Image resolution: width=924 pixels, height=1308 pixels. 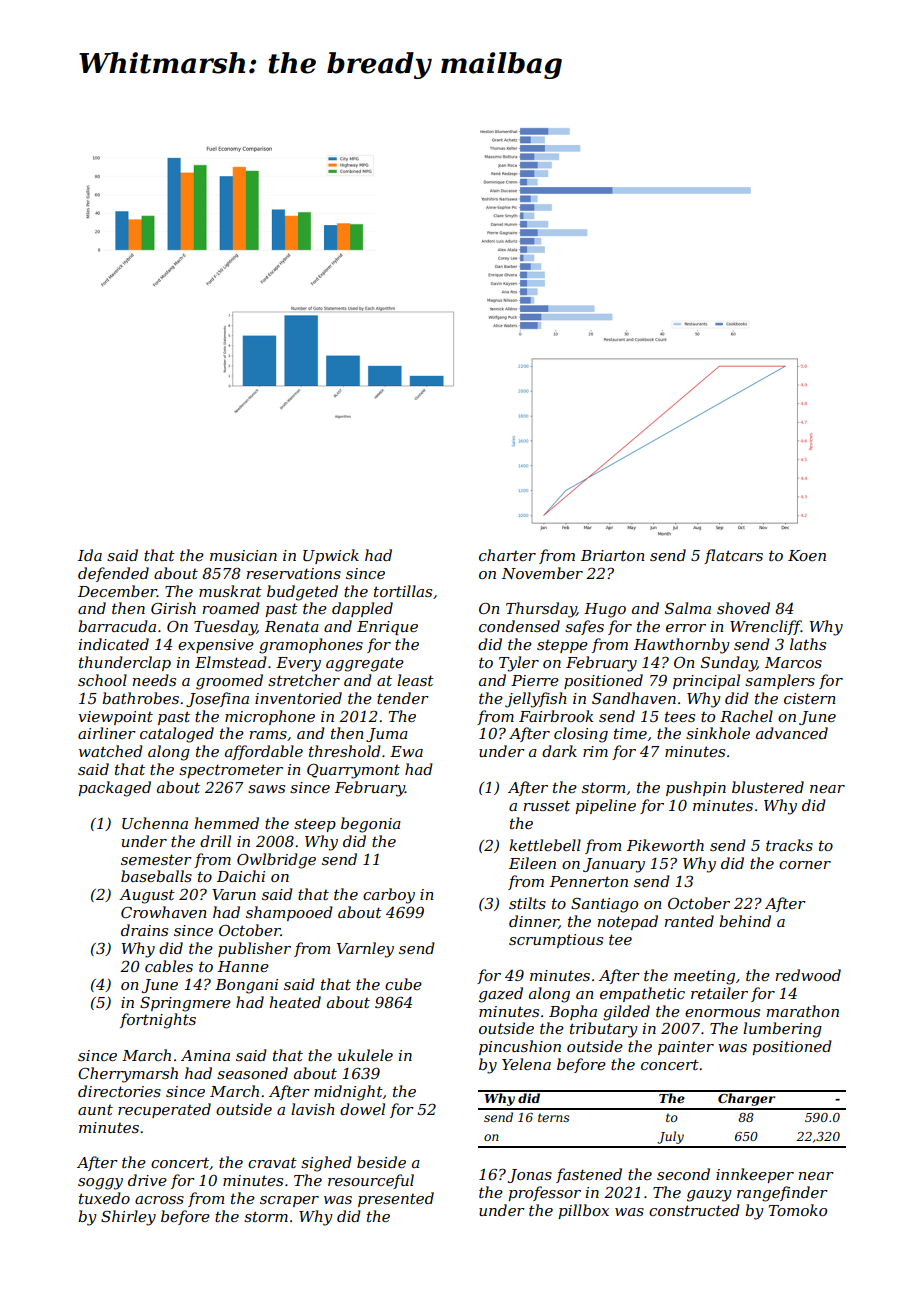 I want to click on principal, so click(x=706, y=681).
